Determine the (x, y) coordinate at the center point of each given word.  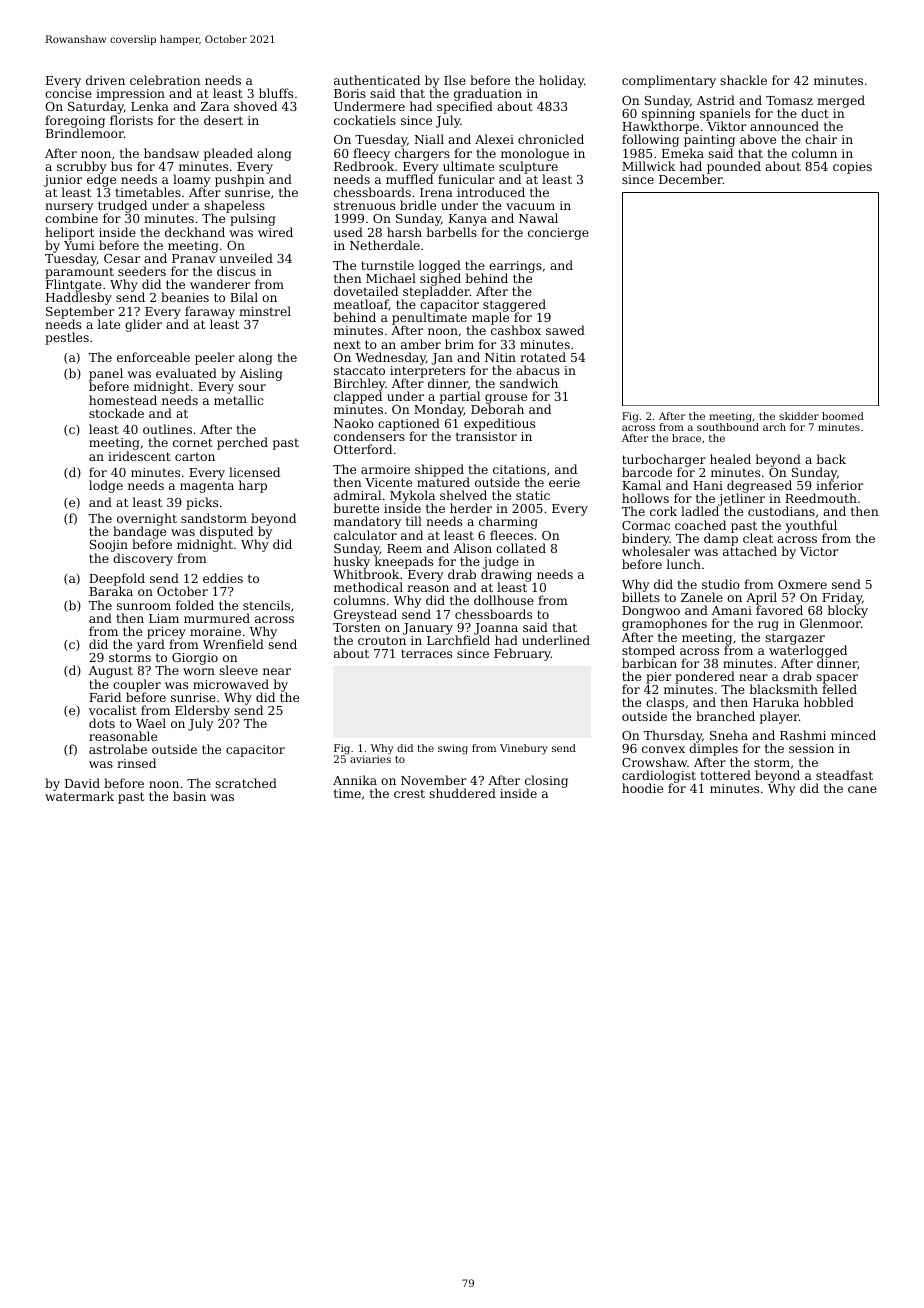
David (82, 783)
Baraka (111, 591)
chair (821, 139)
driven (105, 80)
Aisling (261, 374)
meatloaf (361, 305)
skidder (799, 416)
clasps (665, 703)
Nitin (500, 357)
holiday (561, 81)
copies (852, 168)
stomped (648, 651)
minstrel (265, 311)
